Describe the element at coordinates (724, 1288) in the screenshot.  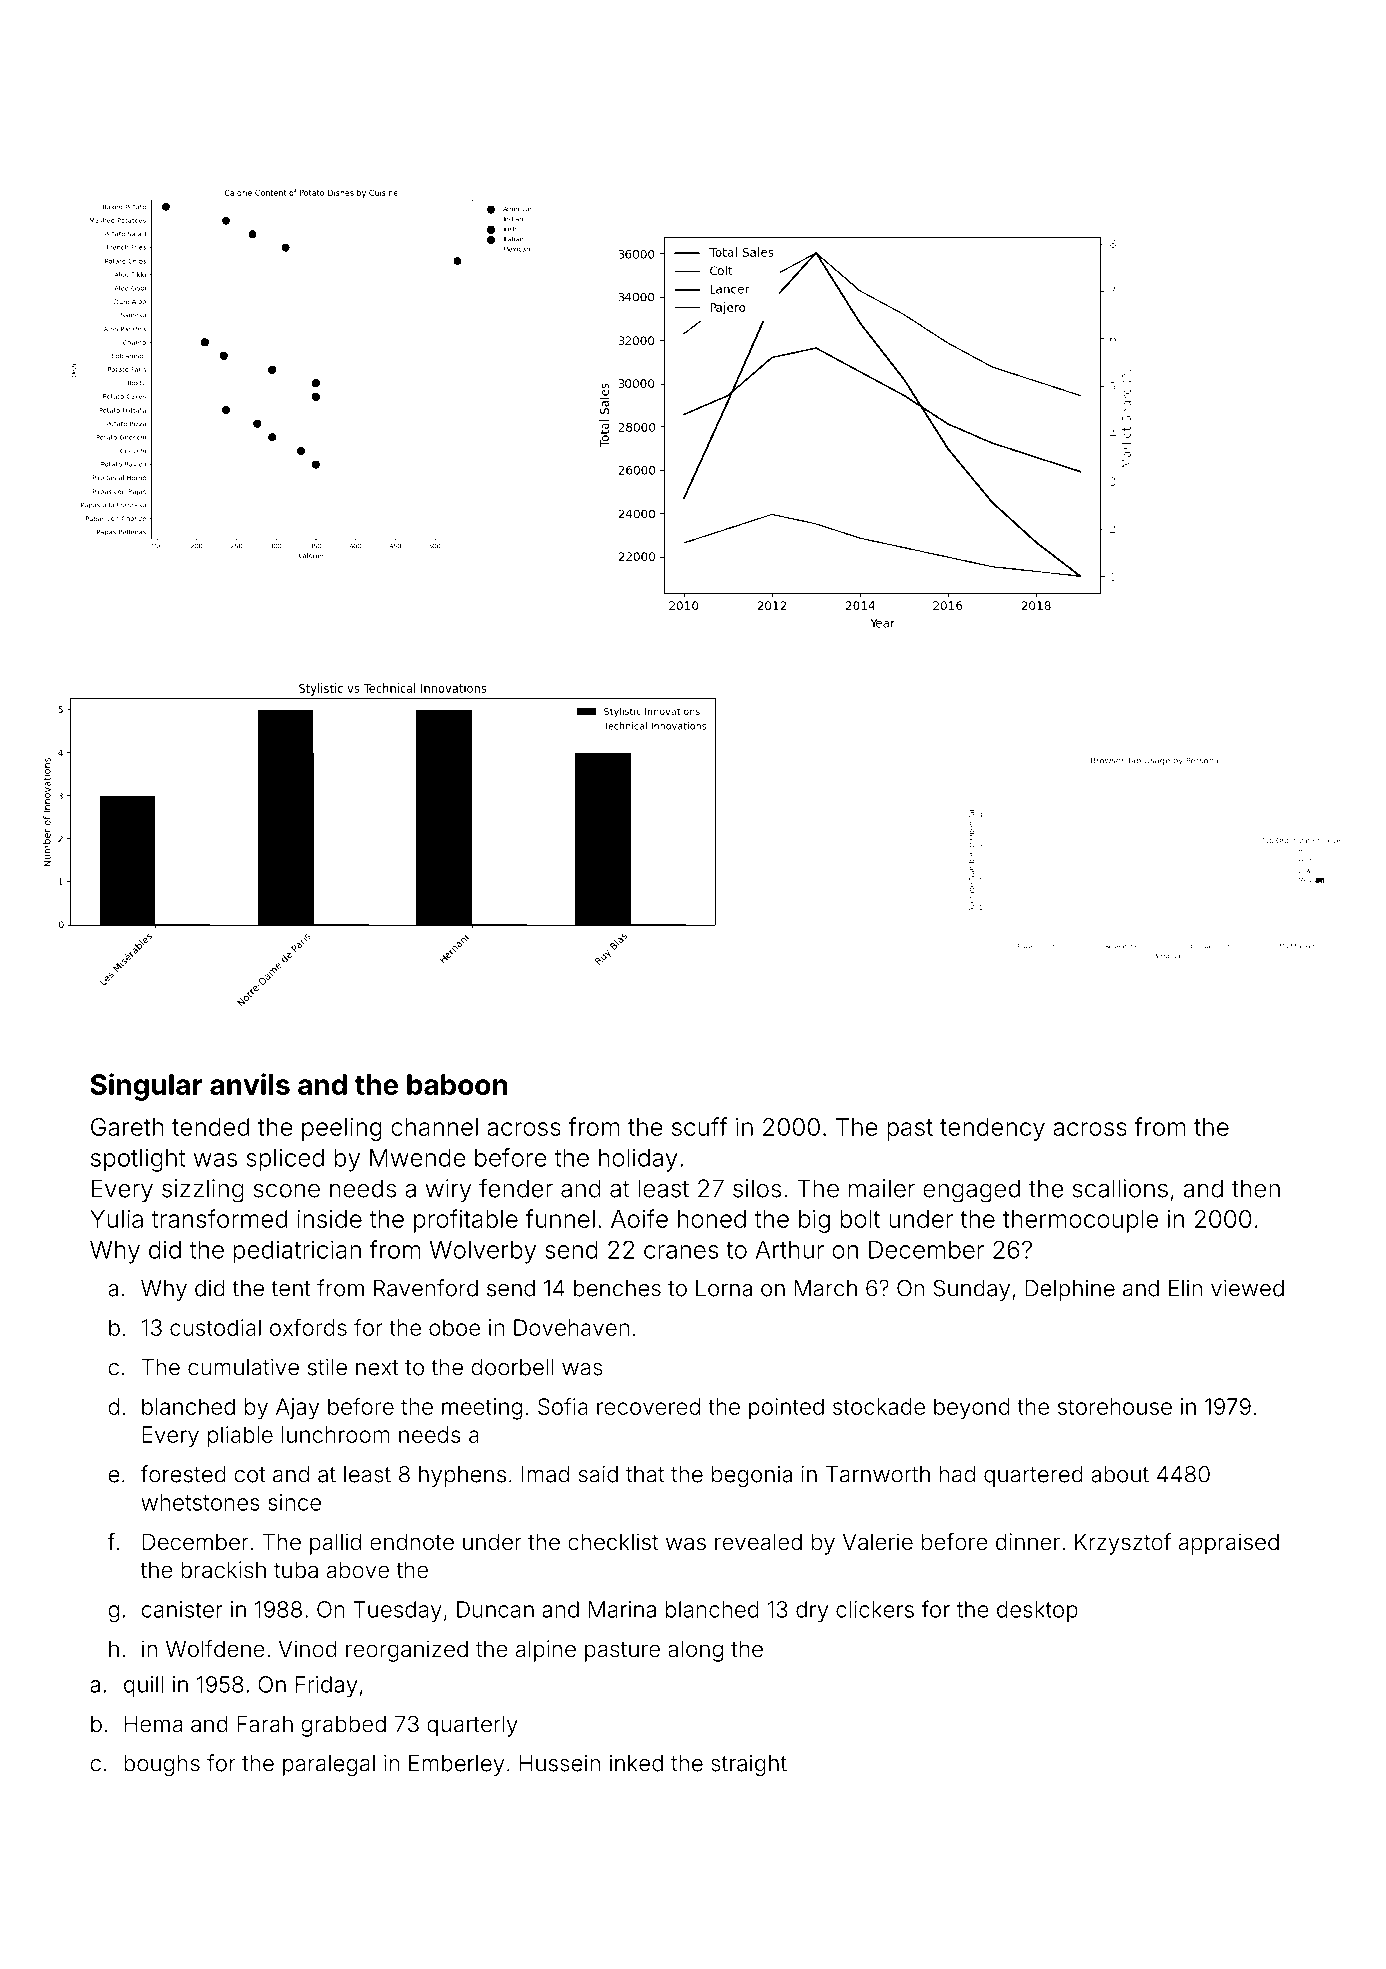
I see `Lorna` at that location.
